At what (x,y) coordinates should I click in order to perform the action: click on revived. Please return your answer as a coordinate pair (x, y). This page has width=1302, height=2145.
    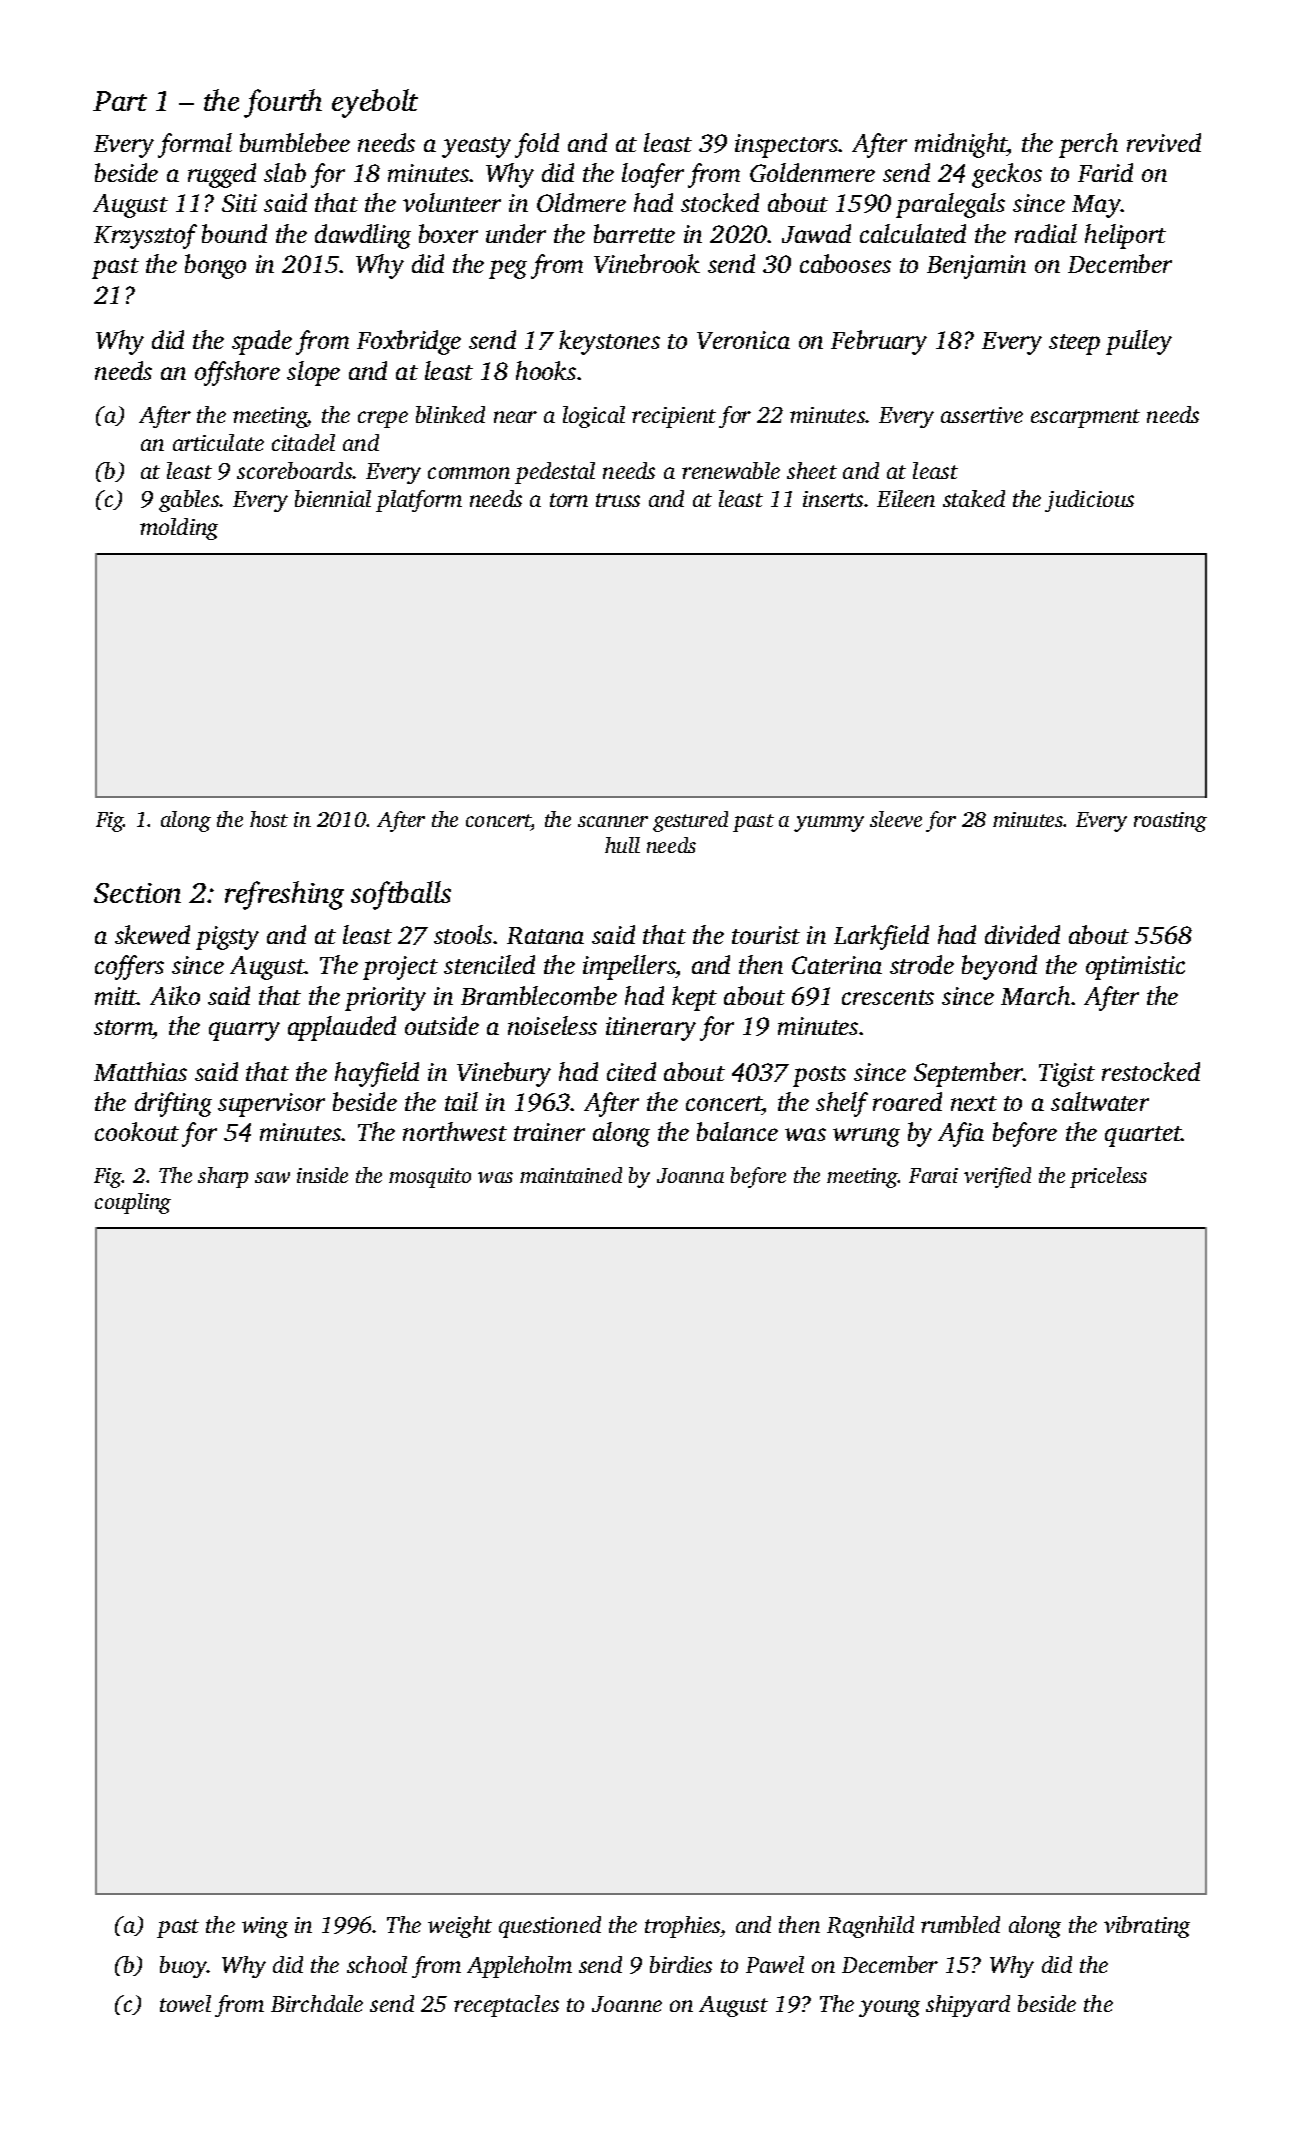
    Looking at the image, I should click on (1164, 142).
